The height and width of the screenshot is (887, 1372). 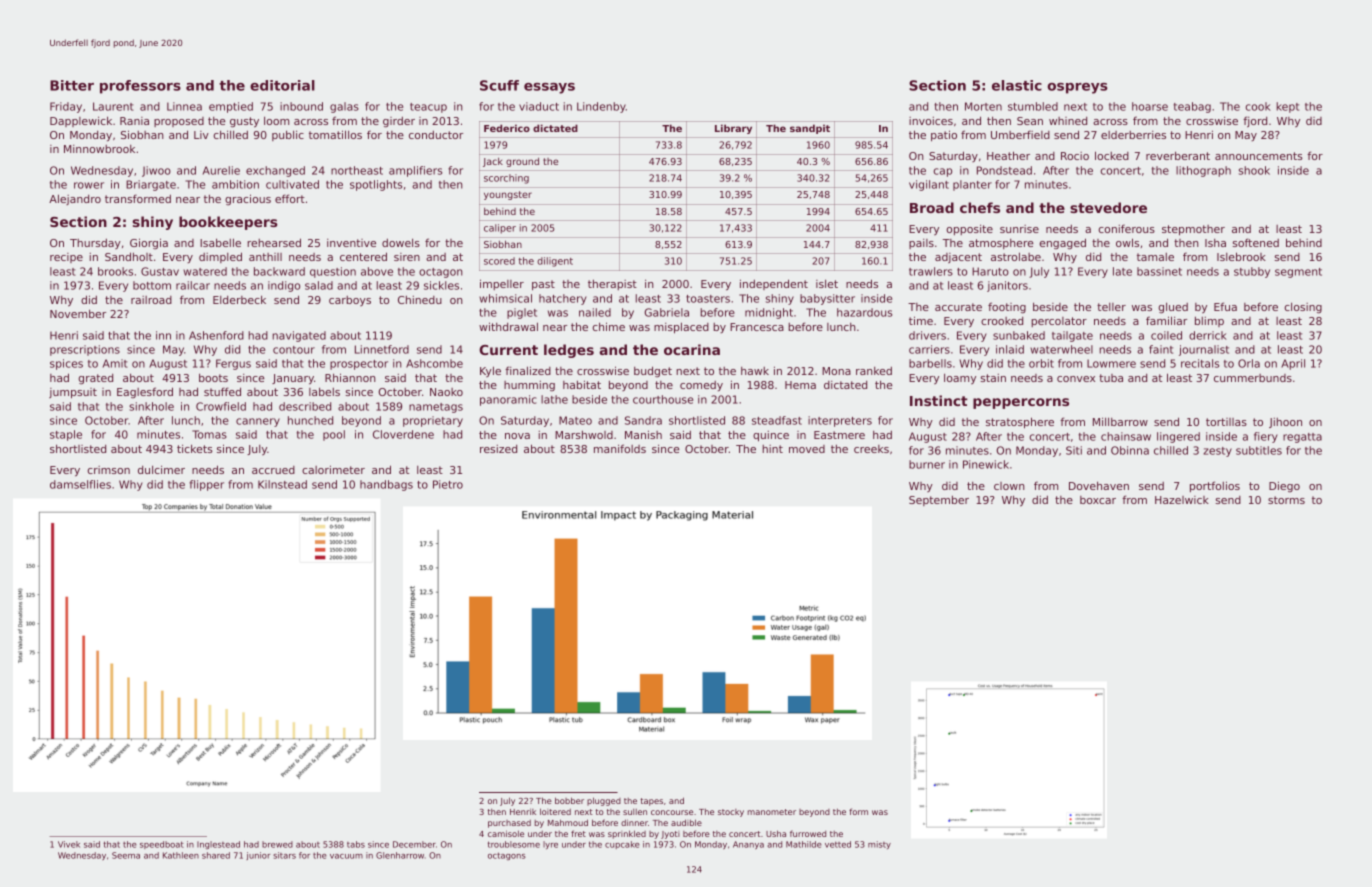 I want to click on dowels, so click(x=401, y=242).
